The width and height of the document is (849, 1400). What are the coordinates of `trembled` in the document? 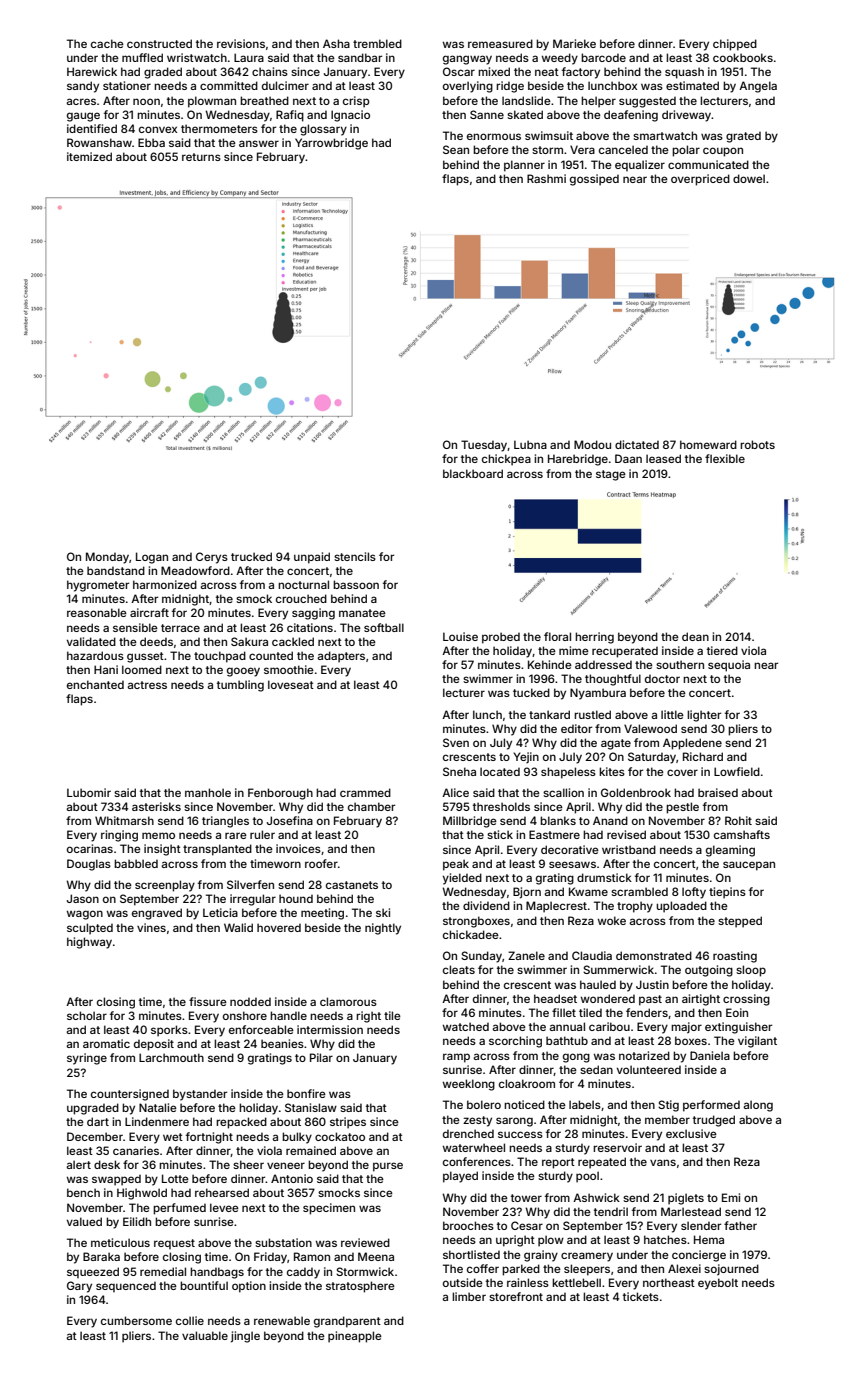 It's located at (377, 43).
